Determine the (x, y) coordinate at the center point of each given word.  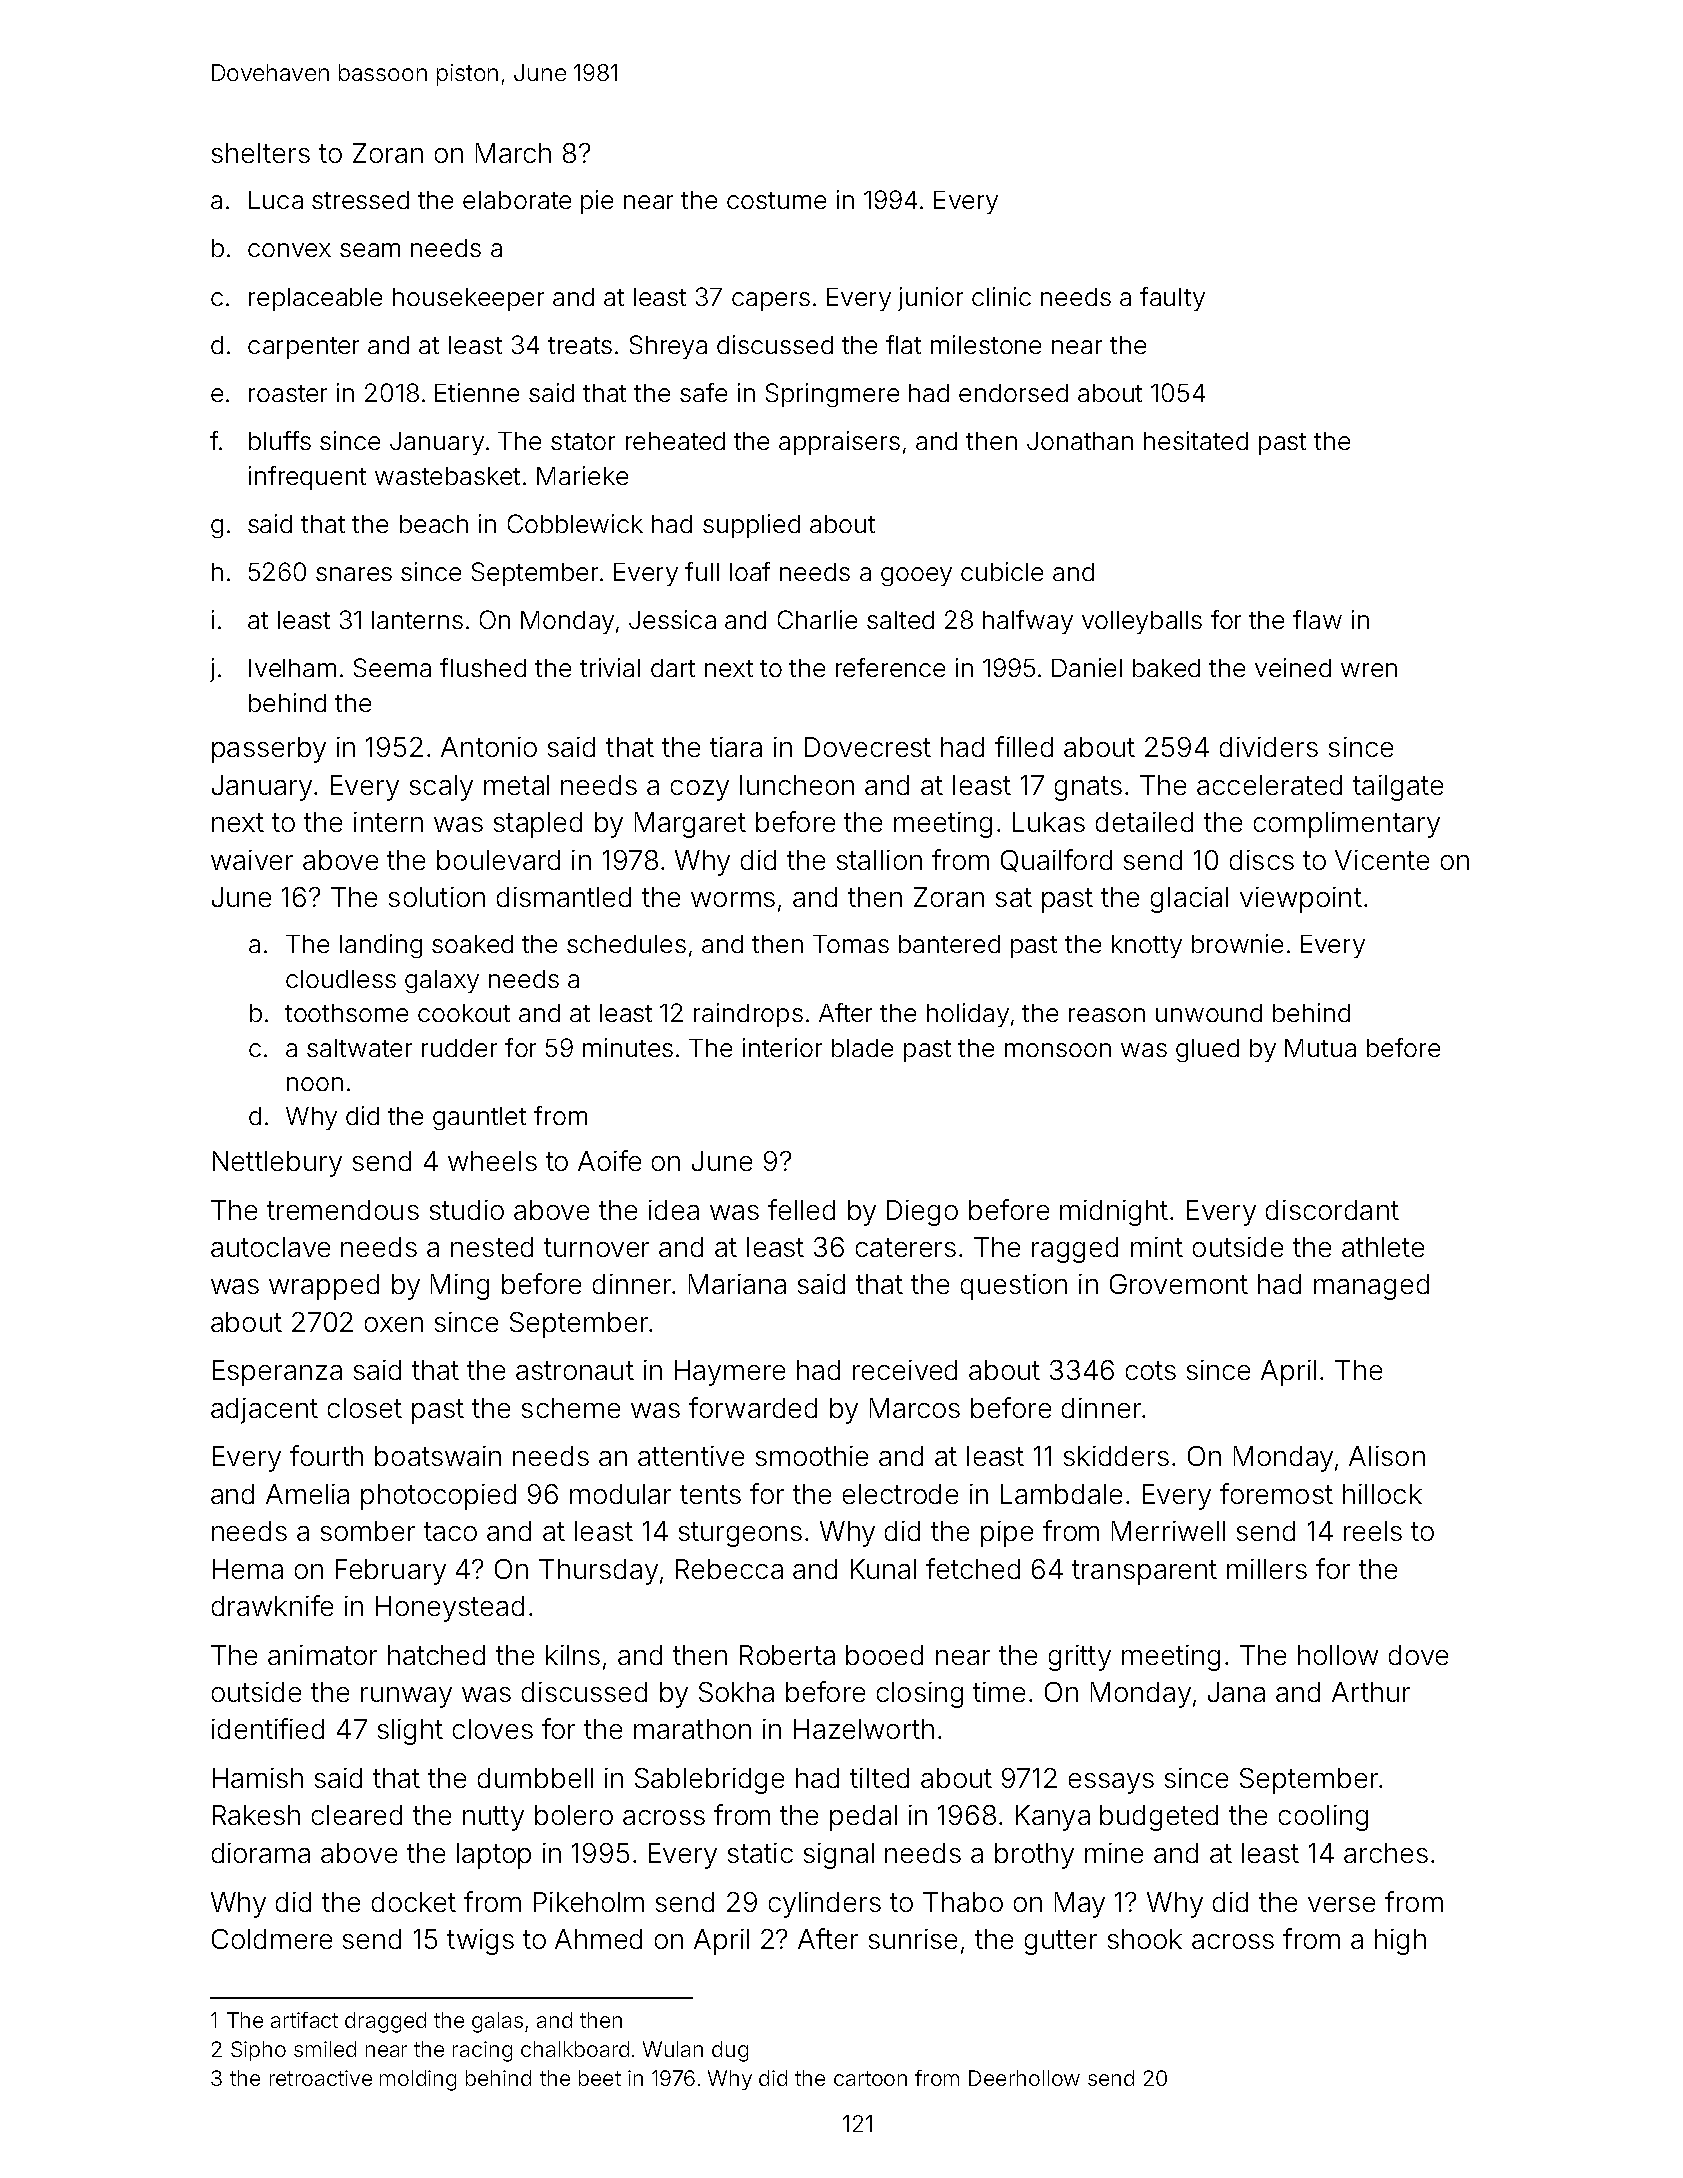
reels (1373, 1531)
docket (414, 1902)
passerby (269, 750)
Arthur (1371, 1692)
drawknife (272, 1605)
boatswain (438, 1456)
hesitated (1196, 440)
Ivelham (292, 668)
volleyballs (1142, 622)
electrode (900, 1494)
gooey (916, 576)
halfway (1028, 622)
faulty (1172, 299)
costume (776, 200)
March (513, 153)
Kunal (883, 1569)
